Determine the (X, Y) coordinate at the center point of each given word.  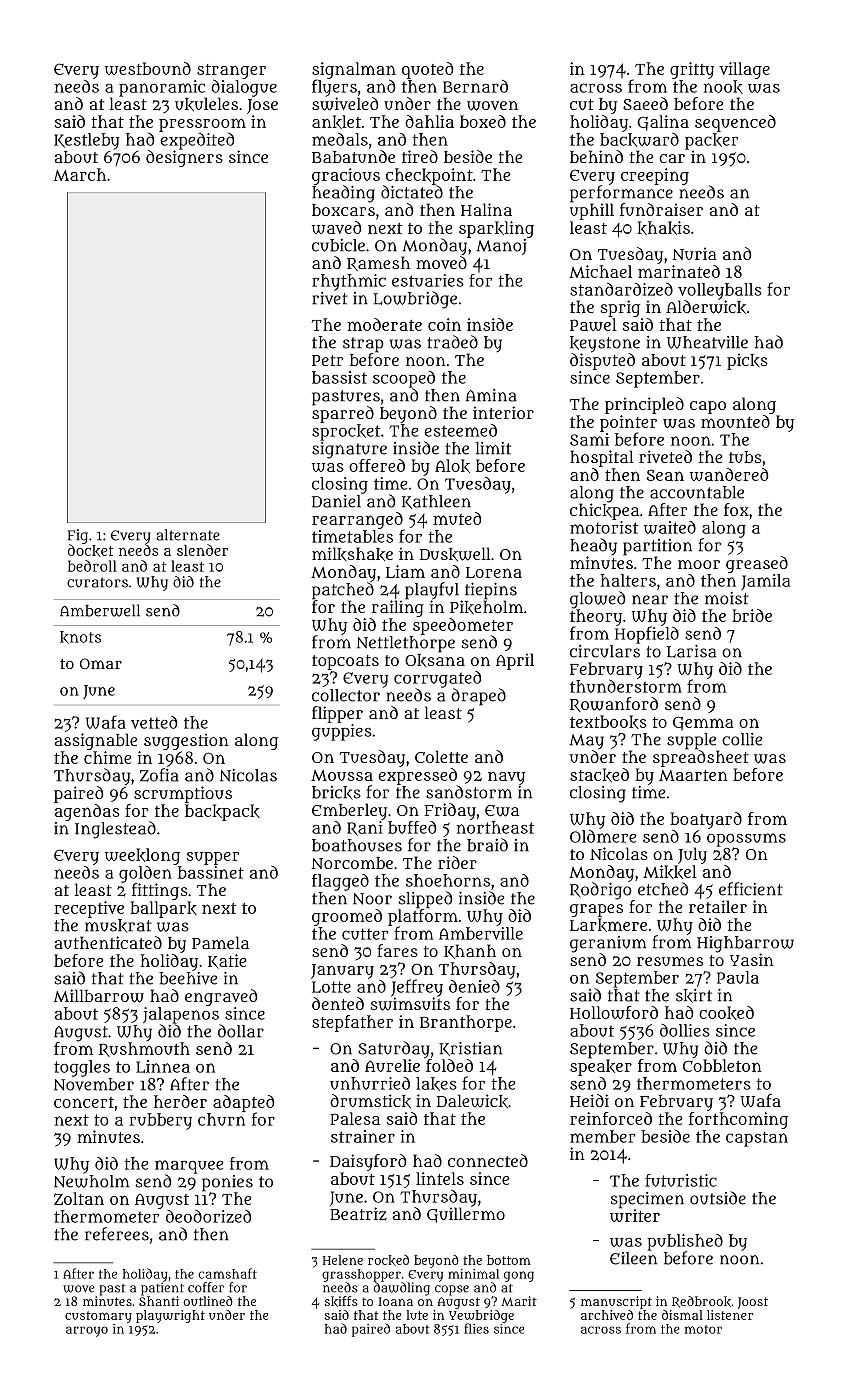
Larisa (691, 651)
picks (747, 361)
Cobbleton (722, 1065)
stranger (231, 71)
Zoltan (79, 1198)
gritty (692, 70)
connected (488, 1160)
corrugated (437, 679)
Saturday (394, 1050)
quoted (427, 70)
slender (202, 550)
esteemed (460, 430)
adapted (243, 1103)
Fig (78, 536)
